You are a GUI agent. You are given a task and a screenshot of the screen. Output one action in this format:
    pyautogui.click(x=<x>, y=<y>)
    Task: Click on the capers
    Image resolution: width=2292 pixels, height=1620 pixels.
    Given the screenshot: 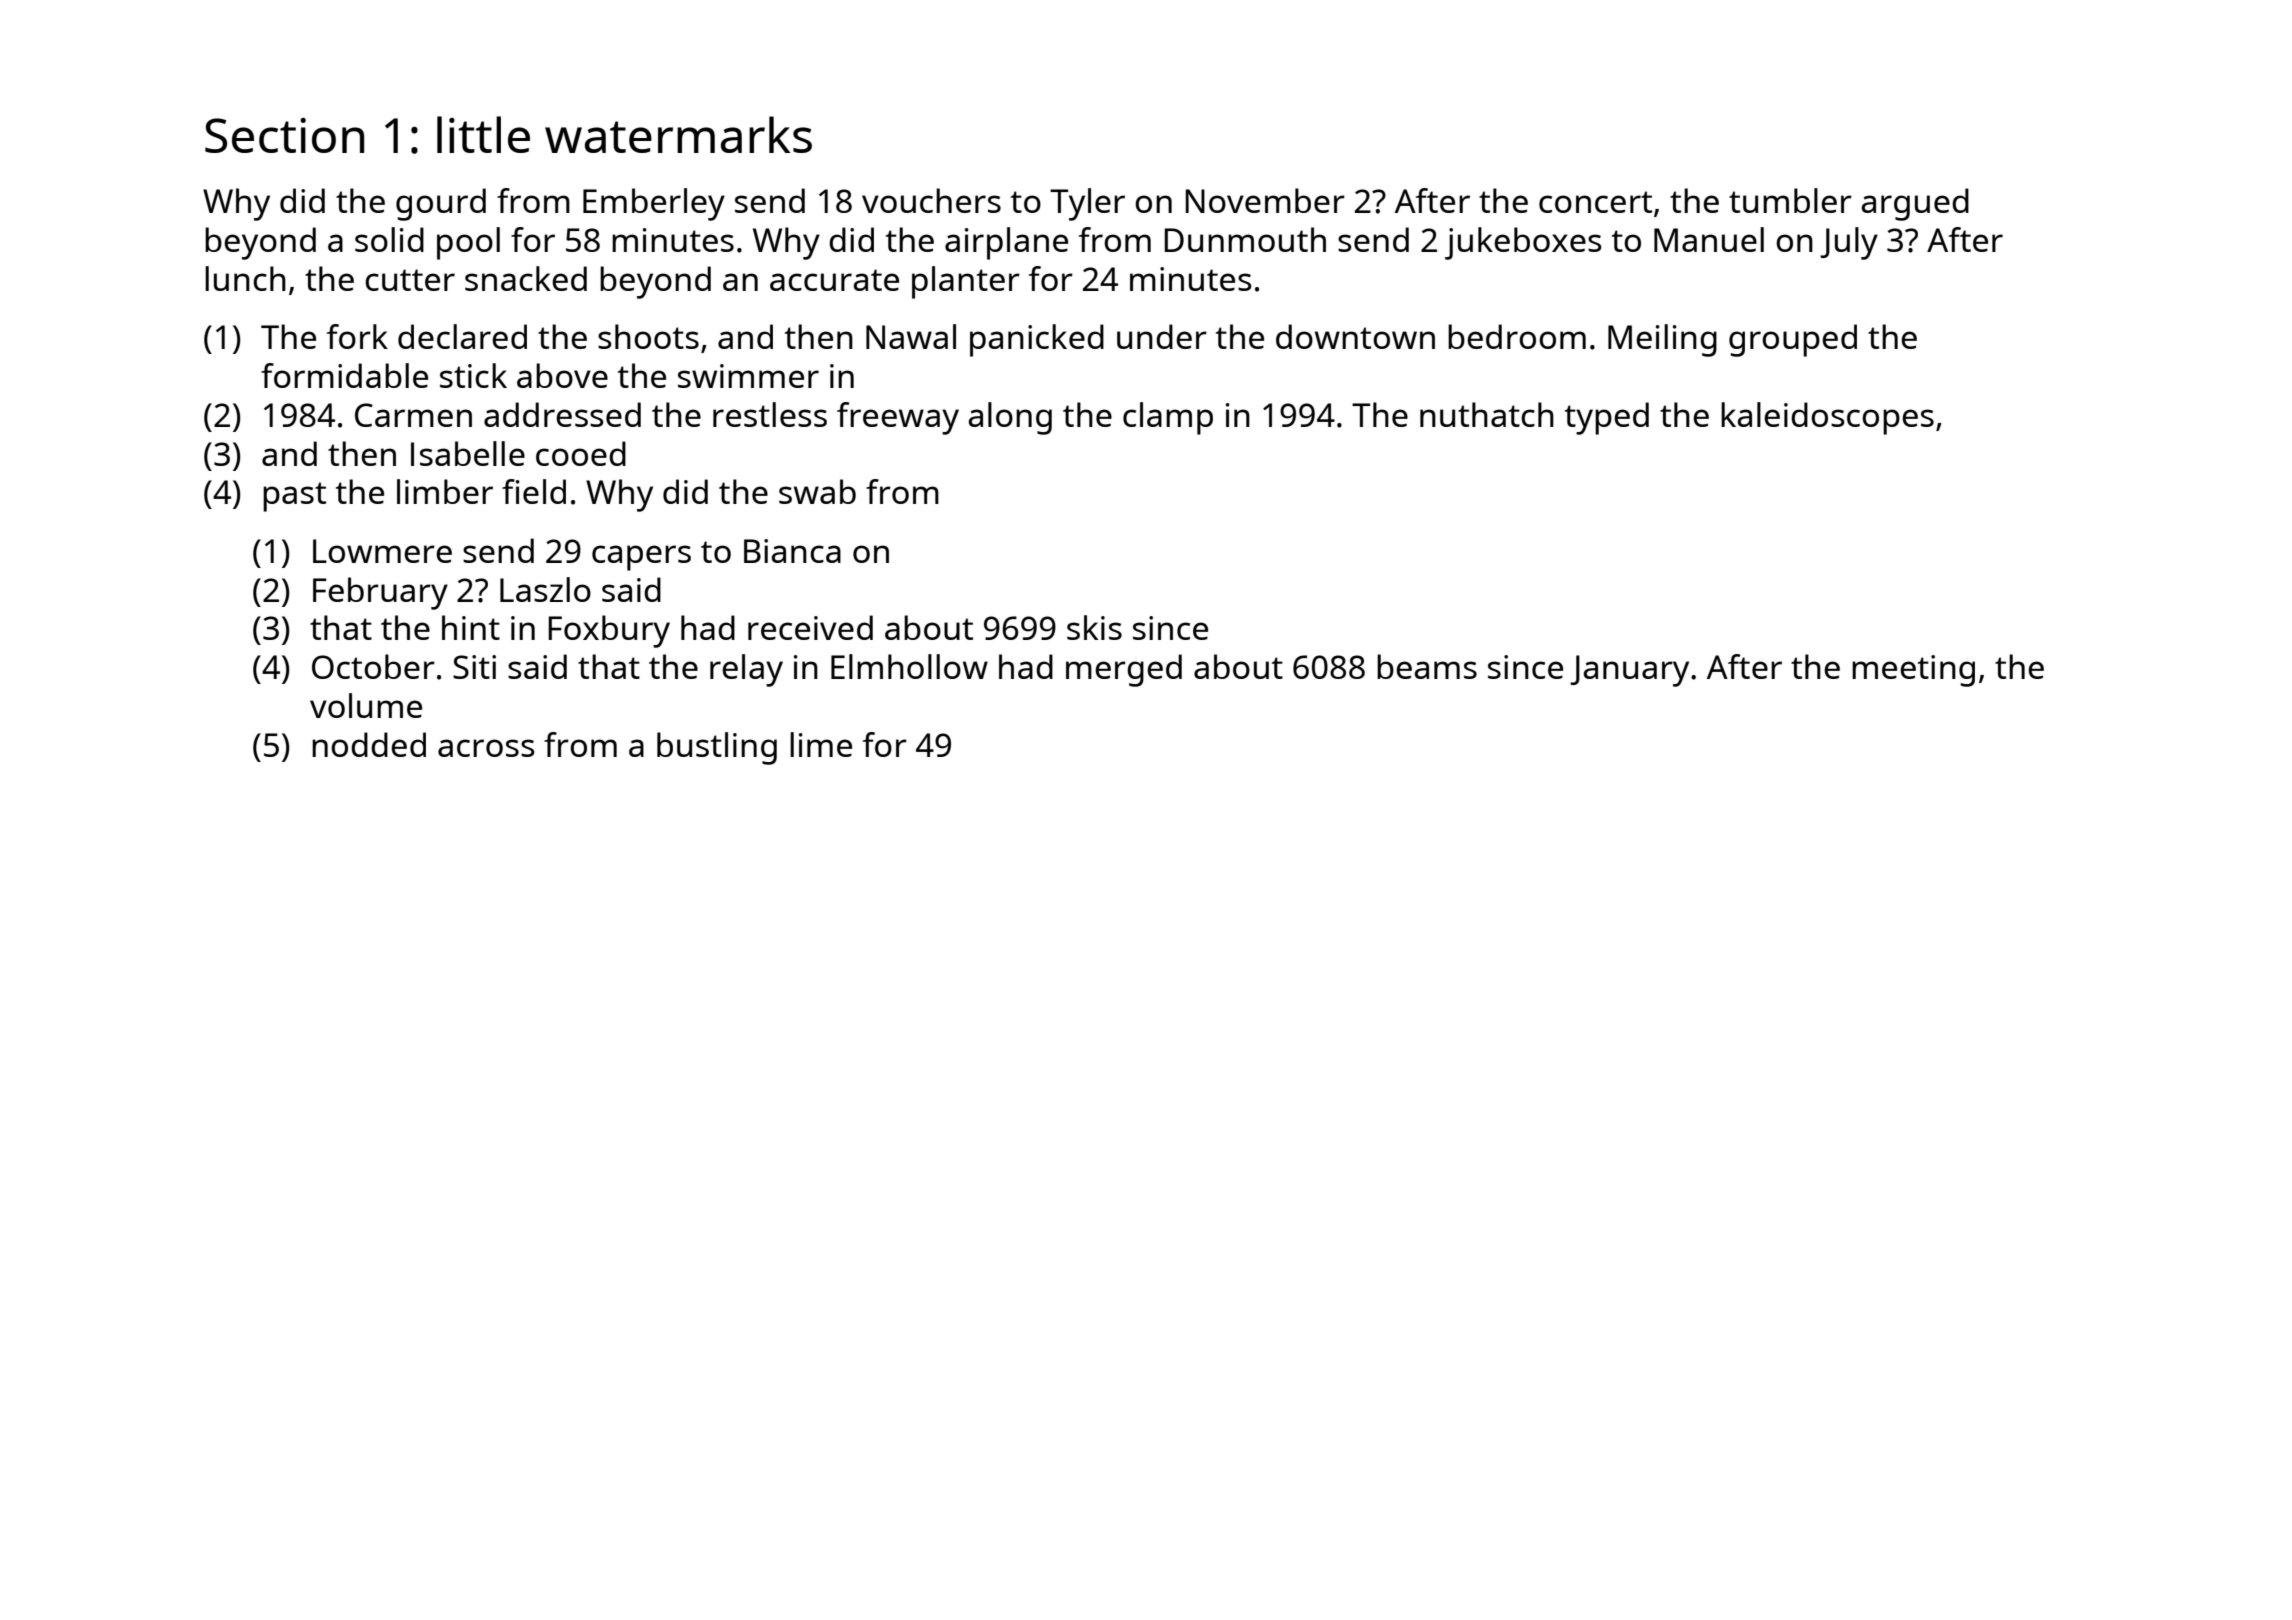 What is the action you would take?
    pyautogui.click(x=641, y=558)
